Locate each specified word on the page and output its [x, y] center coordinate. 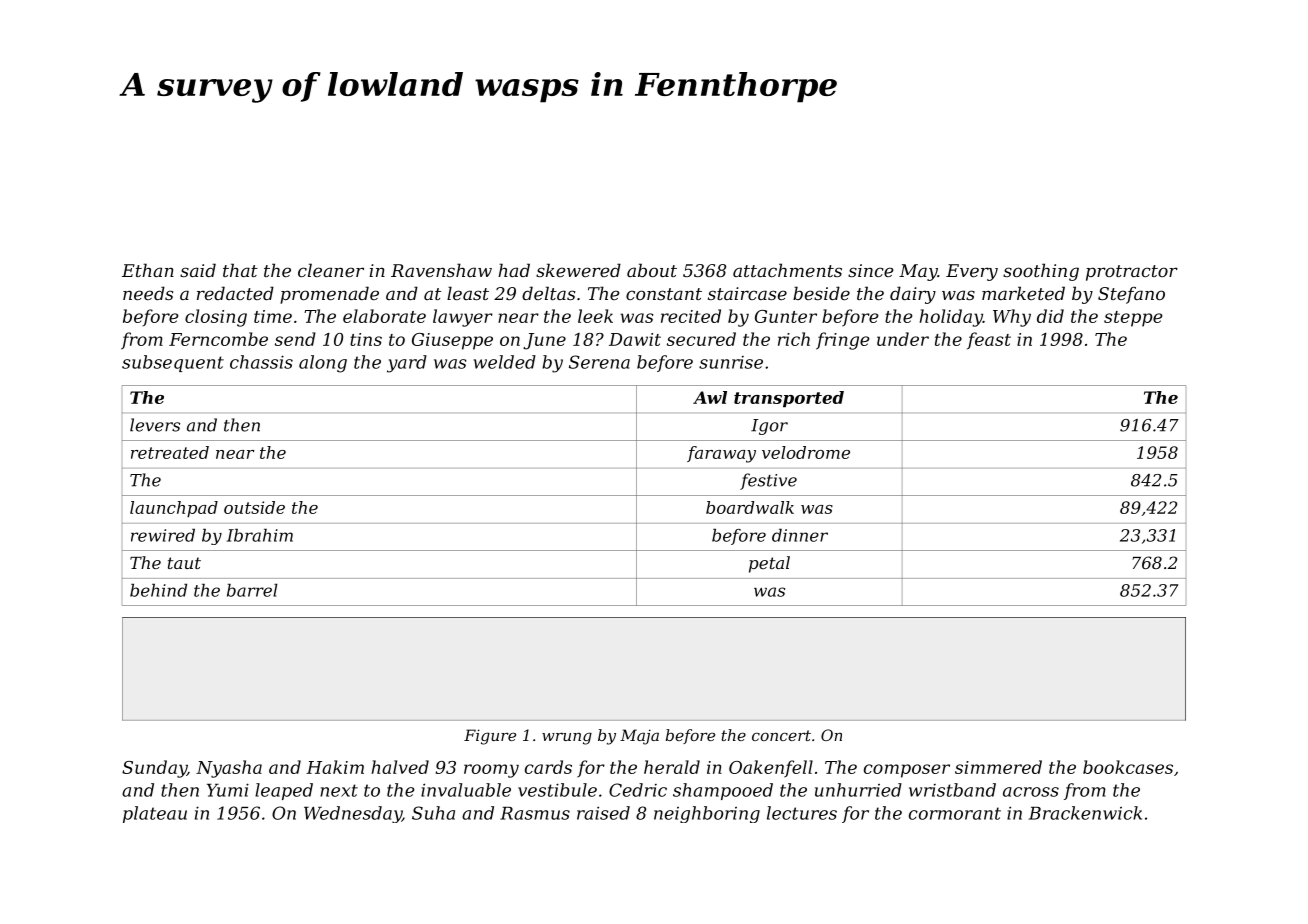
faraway [721, 454]
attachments [787, 270]
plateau [155, 814]
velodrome [806, 452]
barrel [252, 590]
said [198, 270]
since [870, 270]
